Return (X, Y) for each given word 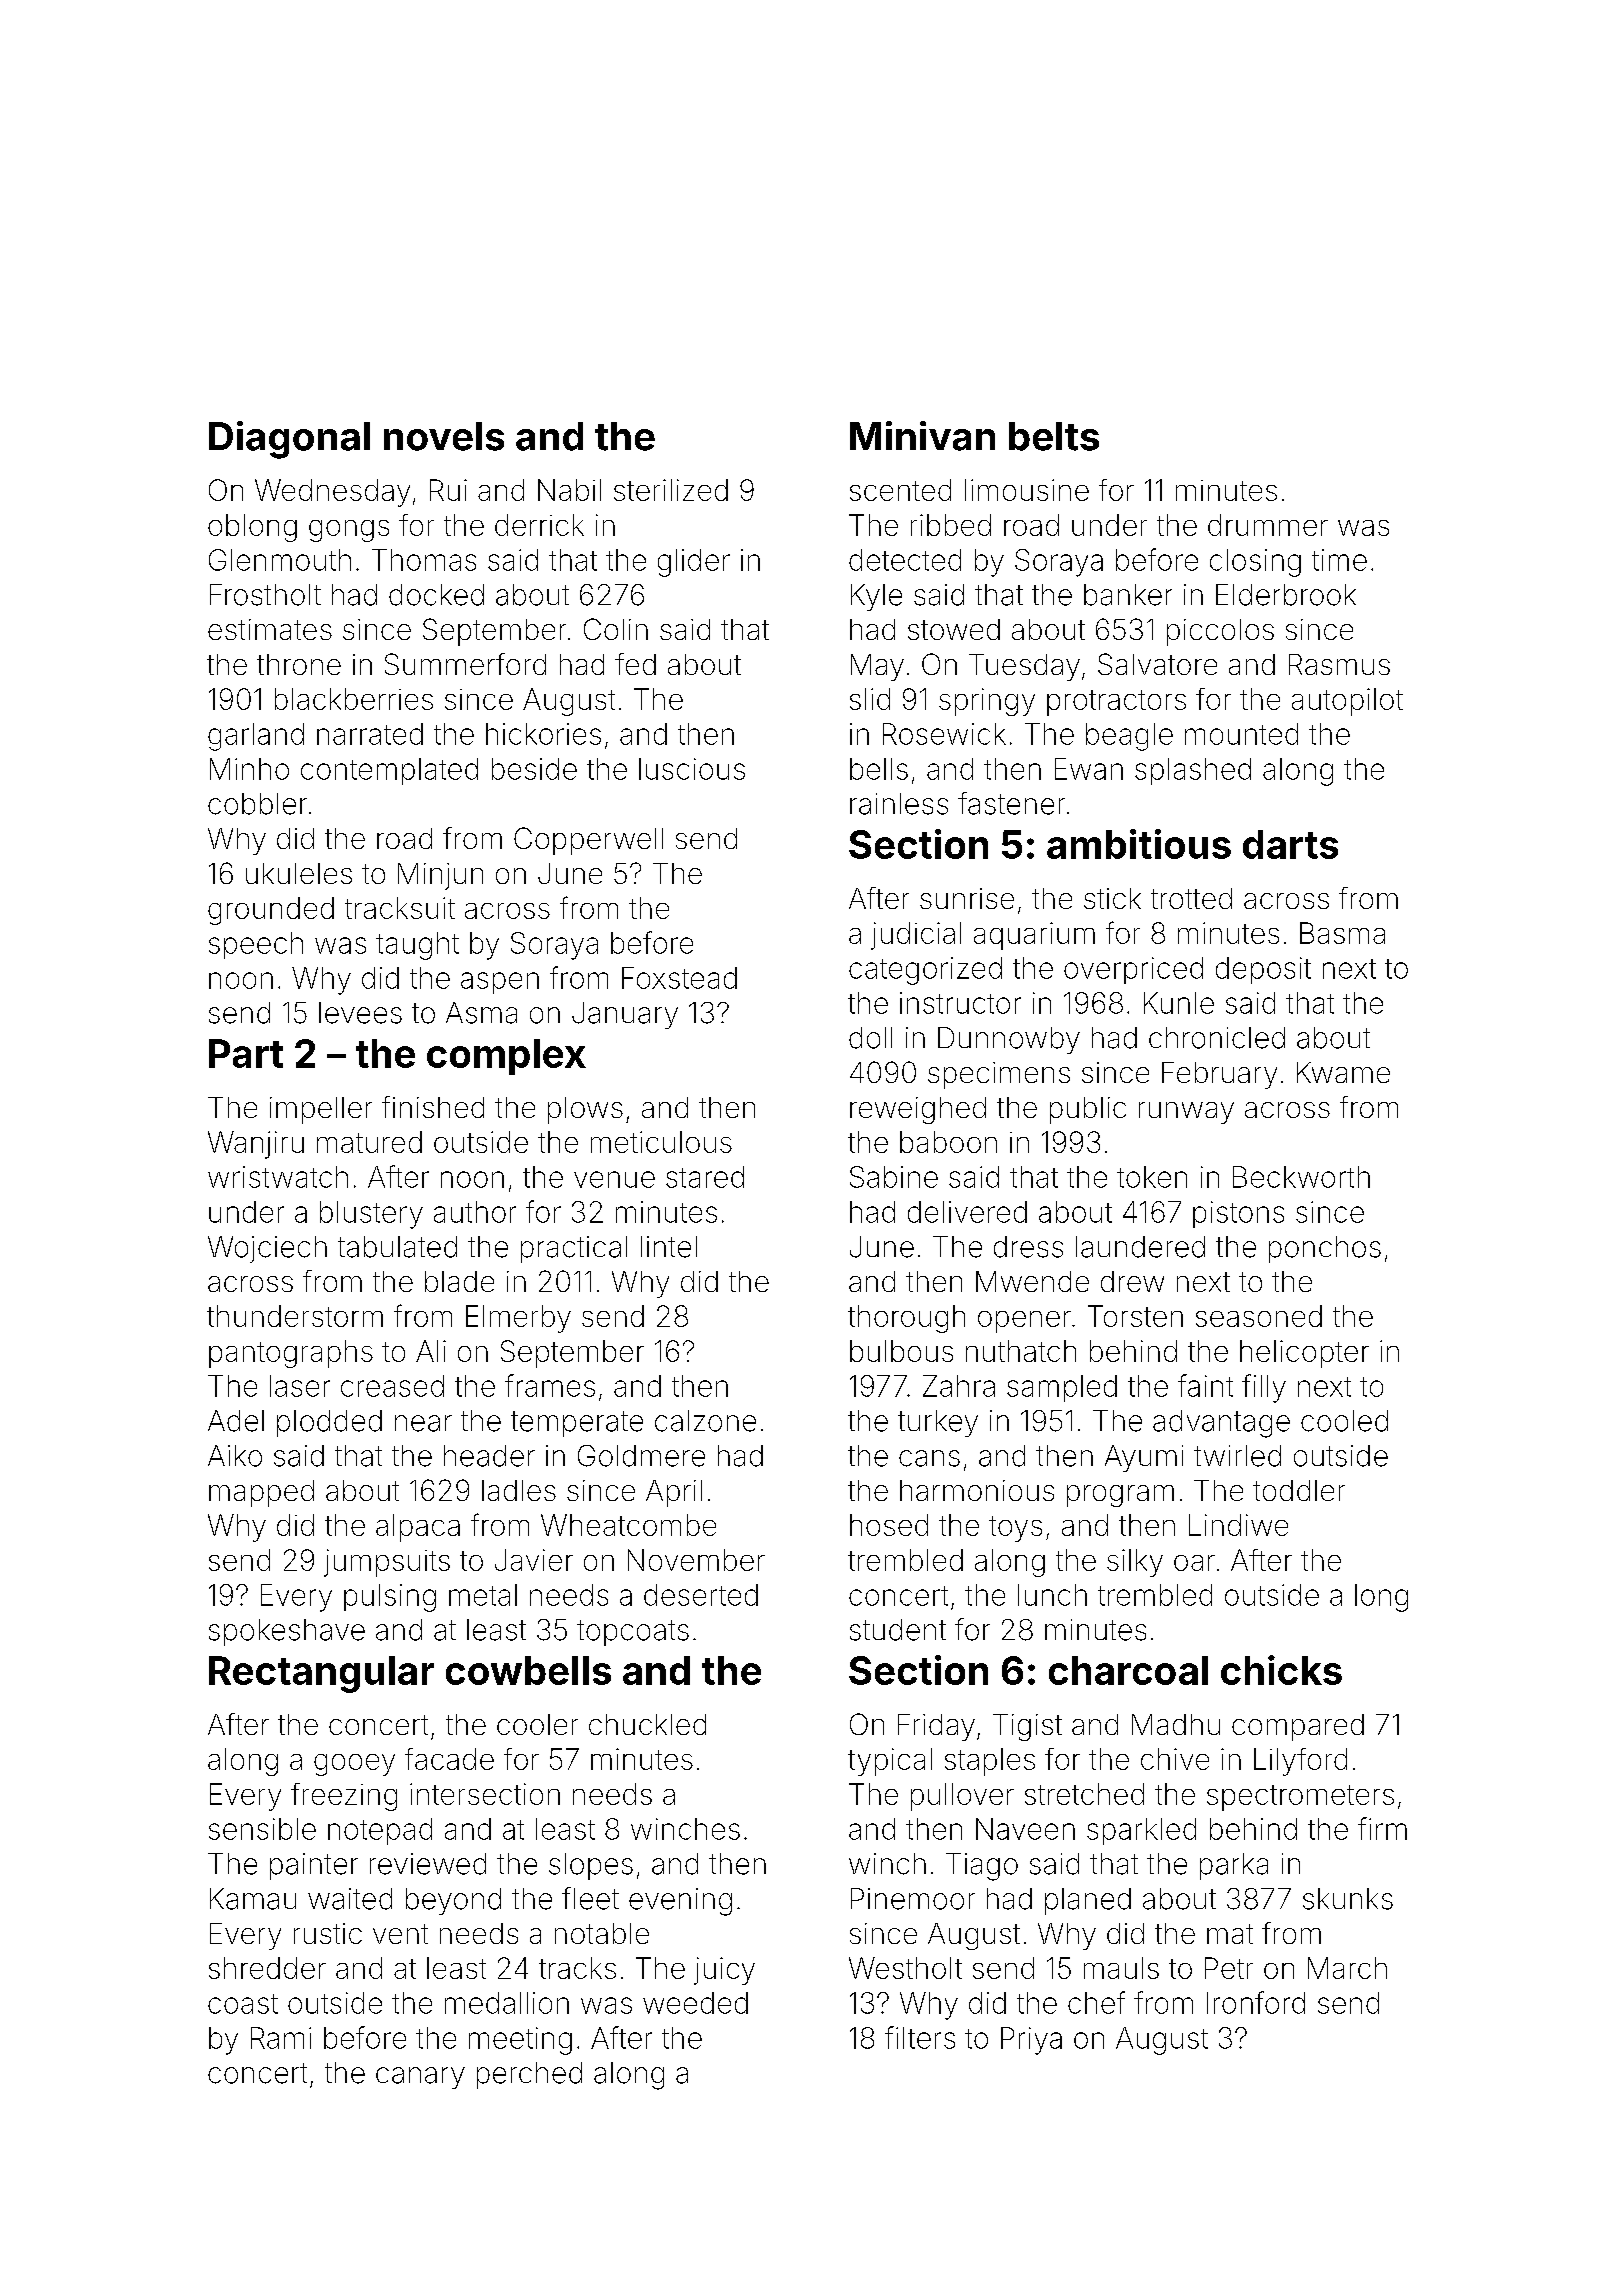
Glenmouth (280, 560)
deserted (701, 1595)
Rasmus (1339, 664)
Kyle (876, 597)
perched (529, 2075)
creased (392, 1386)
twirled (1237, 1456)
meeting (520, 2041)
